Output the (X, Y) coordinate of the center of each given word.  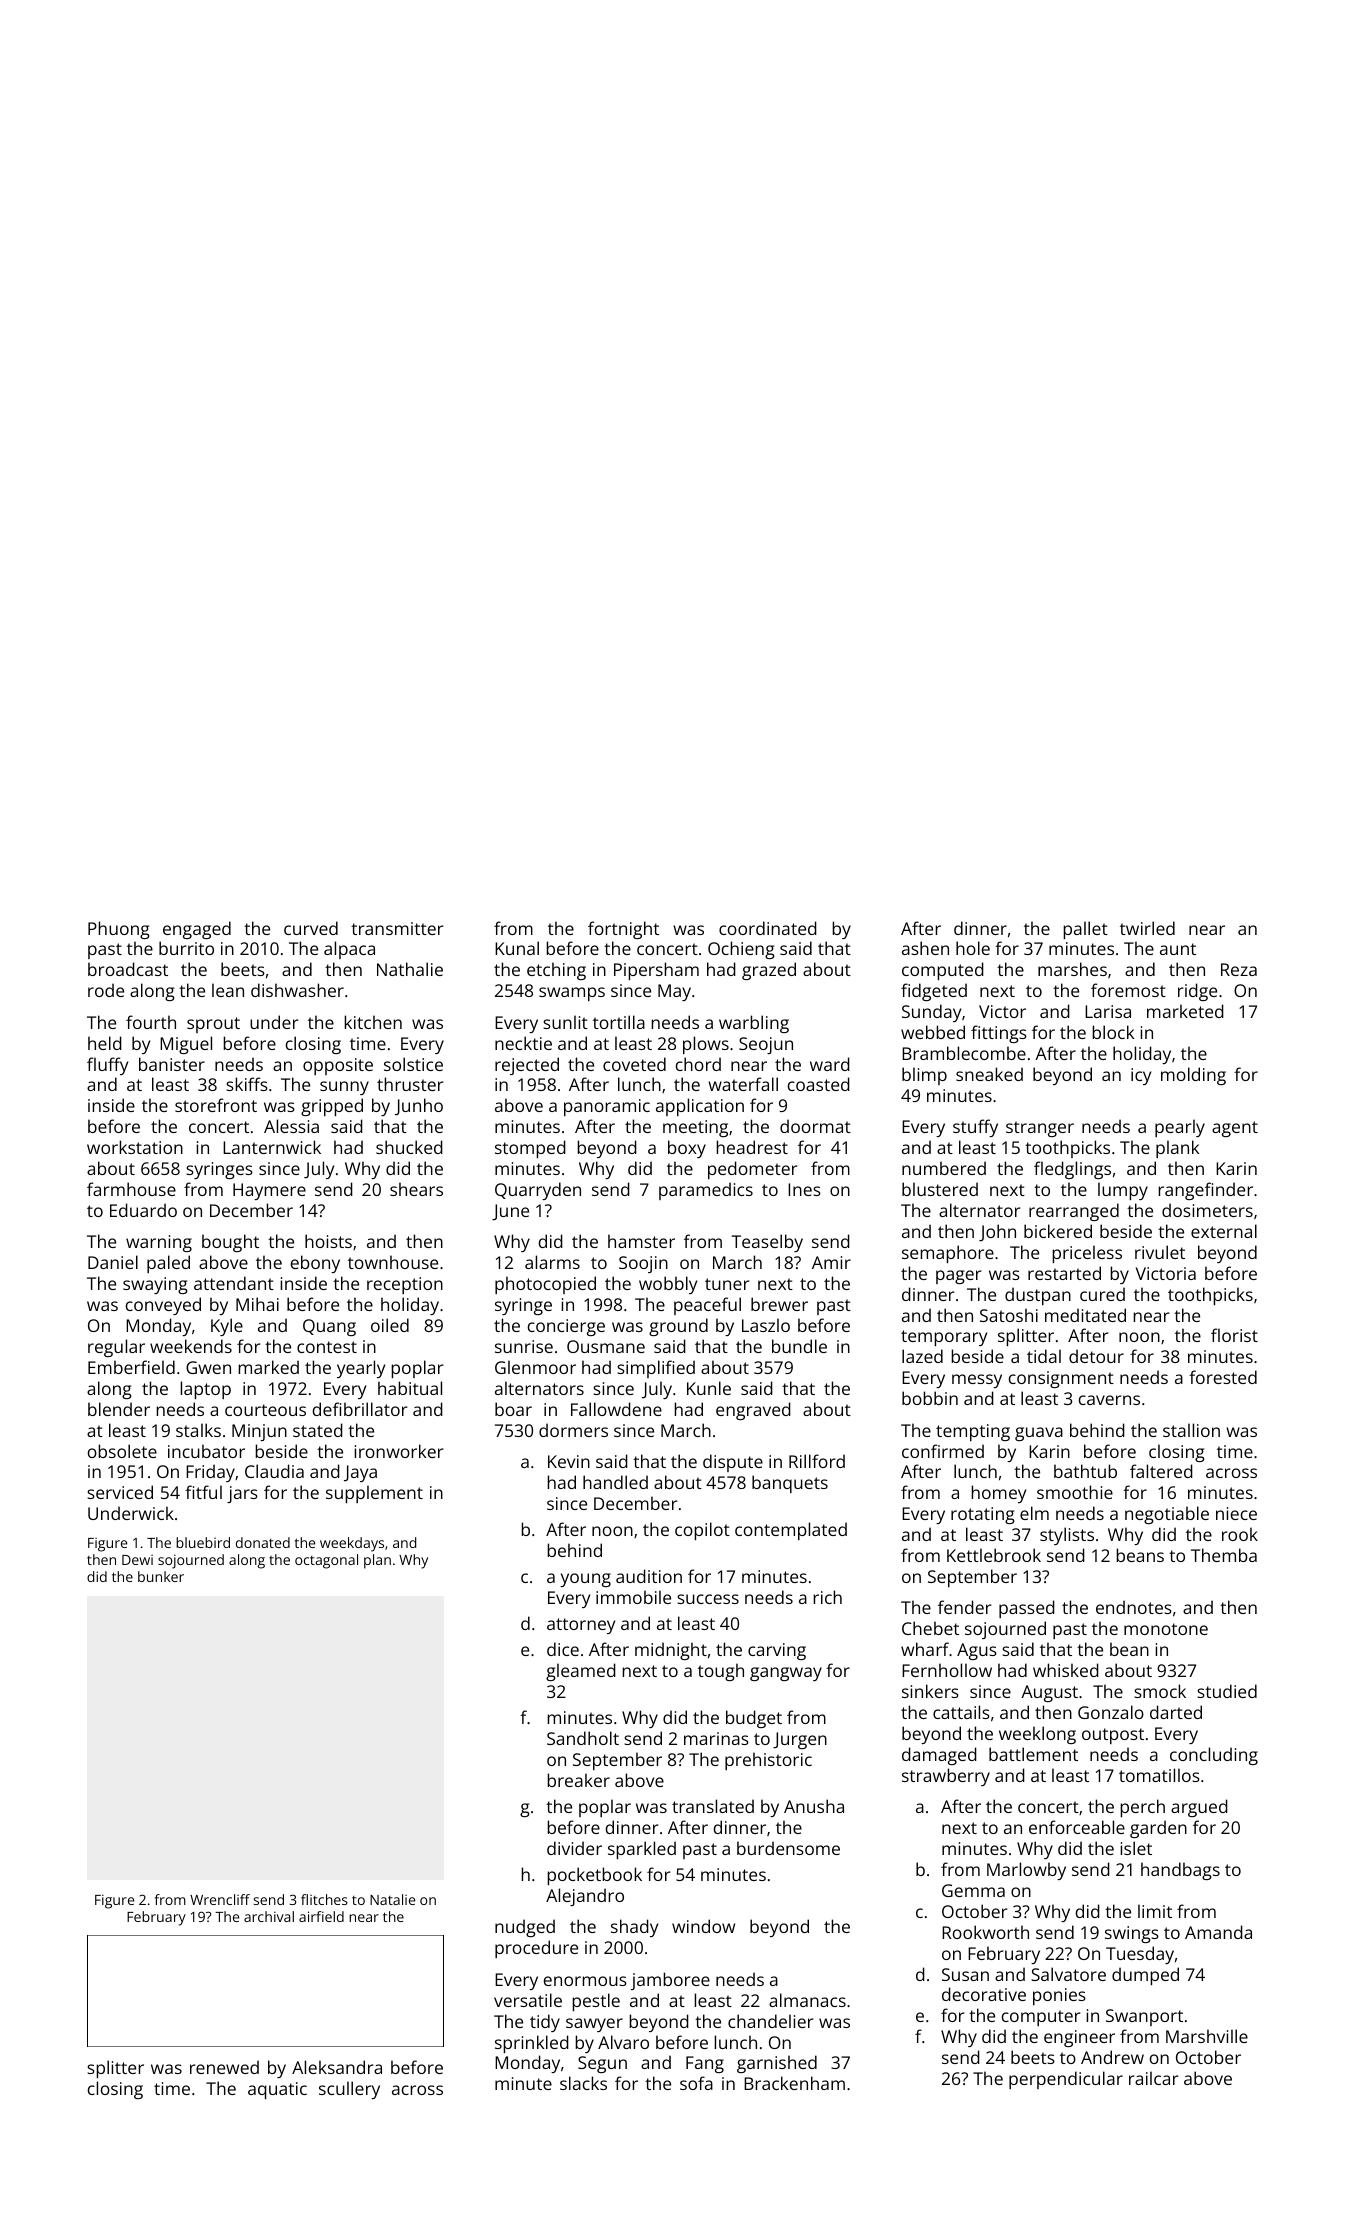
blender (119, 1409)
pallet (1085, 930)
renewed (224, 2067)
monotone (1166, 1629)
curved (311, 928)
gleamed (581, 1672)
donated (263, 1542)
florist (1234, 1335)
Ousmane (606, 1346)
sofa (696, 2083)
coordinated (768, 928)
